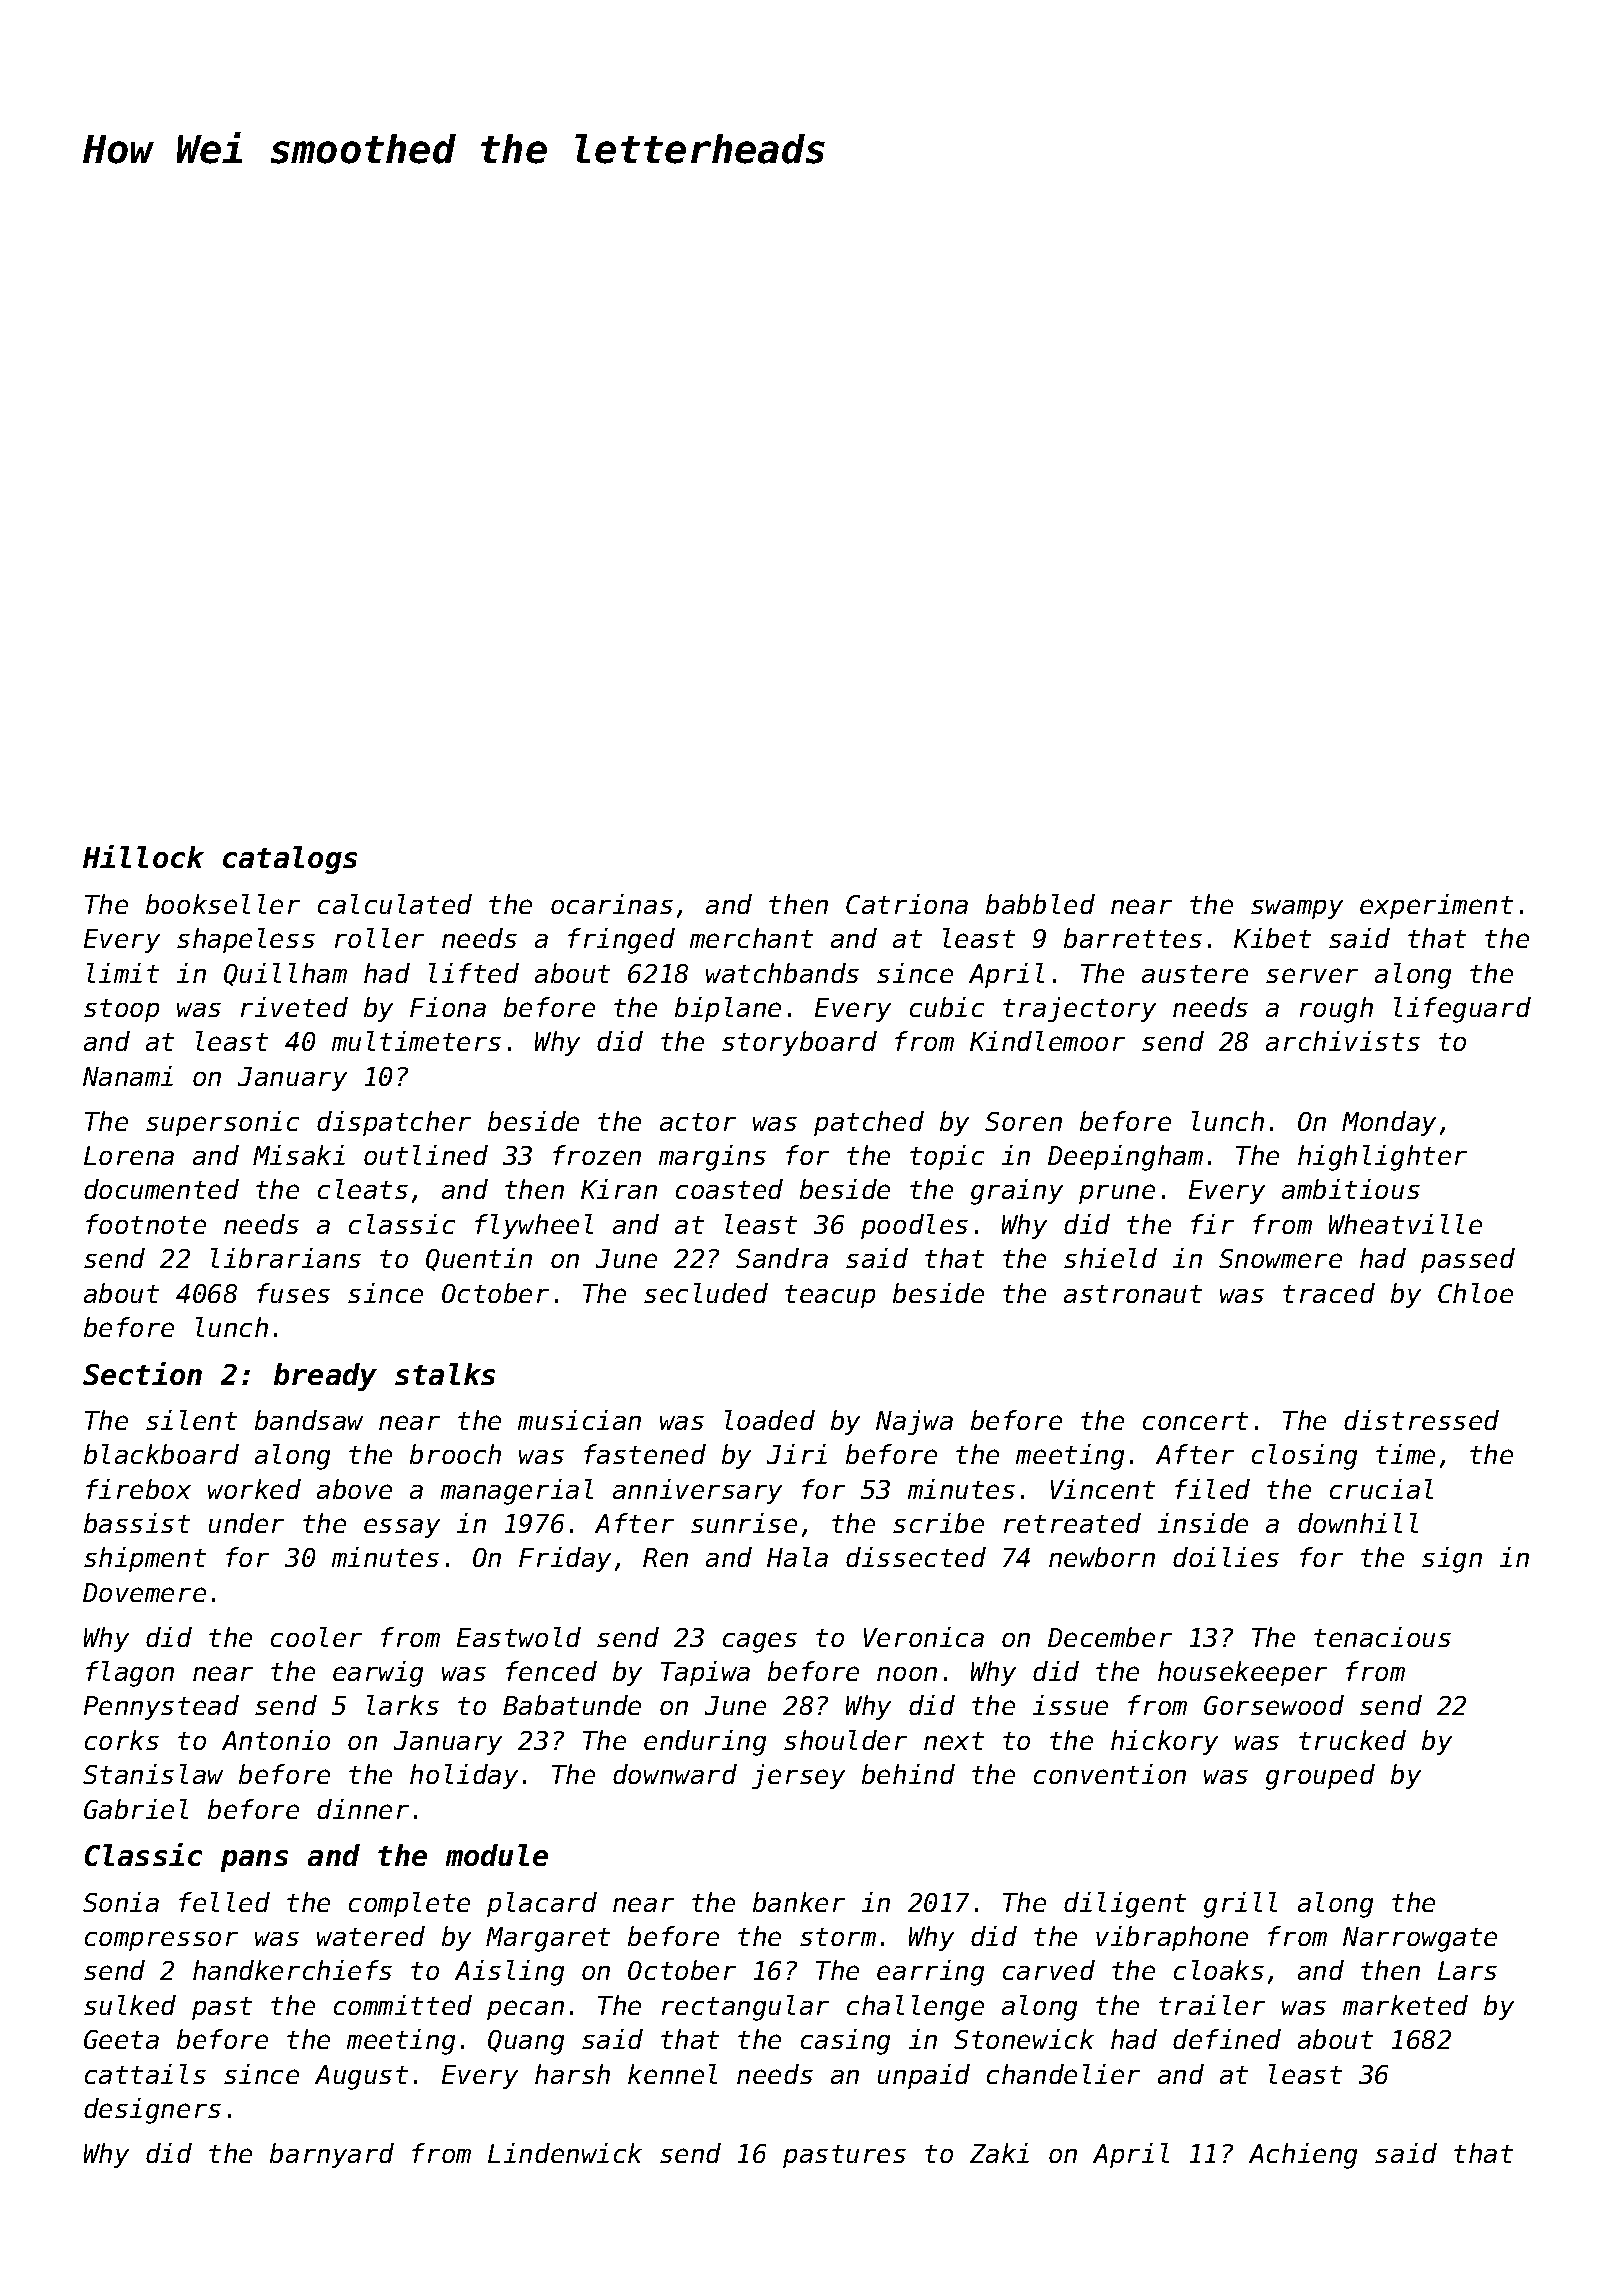 This screenshot has height=2292, width=1620. Describe the element at coordinates (1329, 1293) in the screenshot. I see `traced` at that location.
